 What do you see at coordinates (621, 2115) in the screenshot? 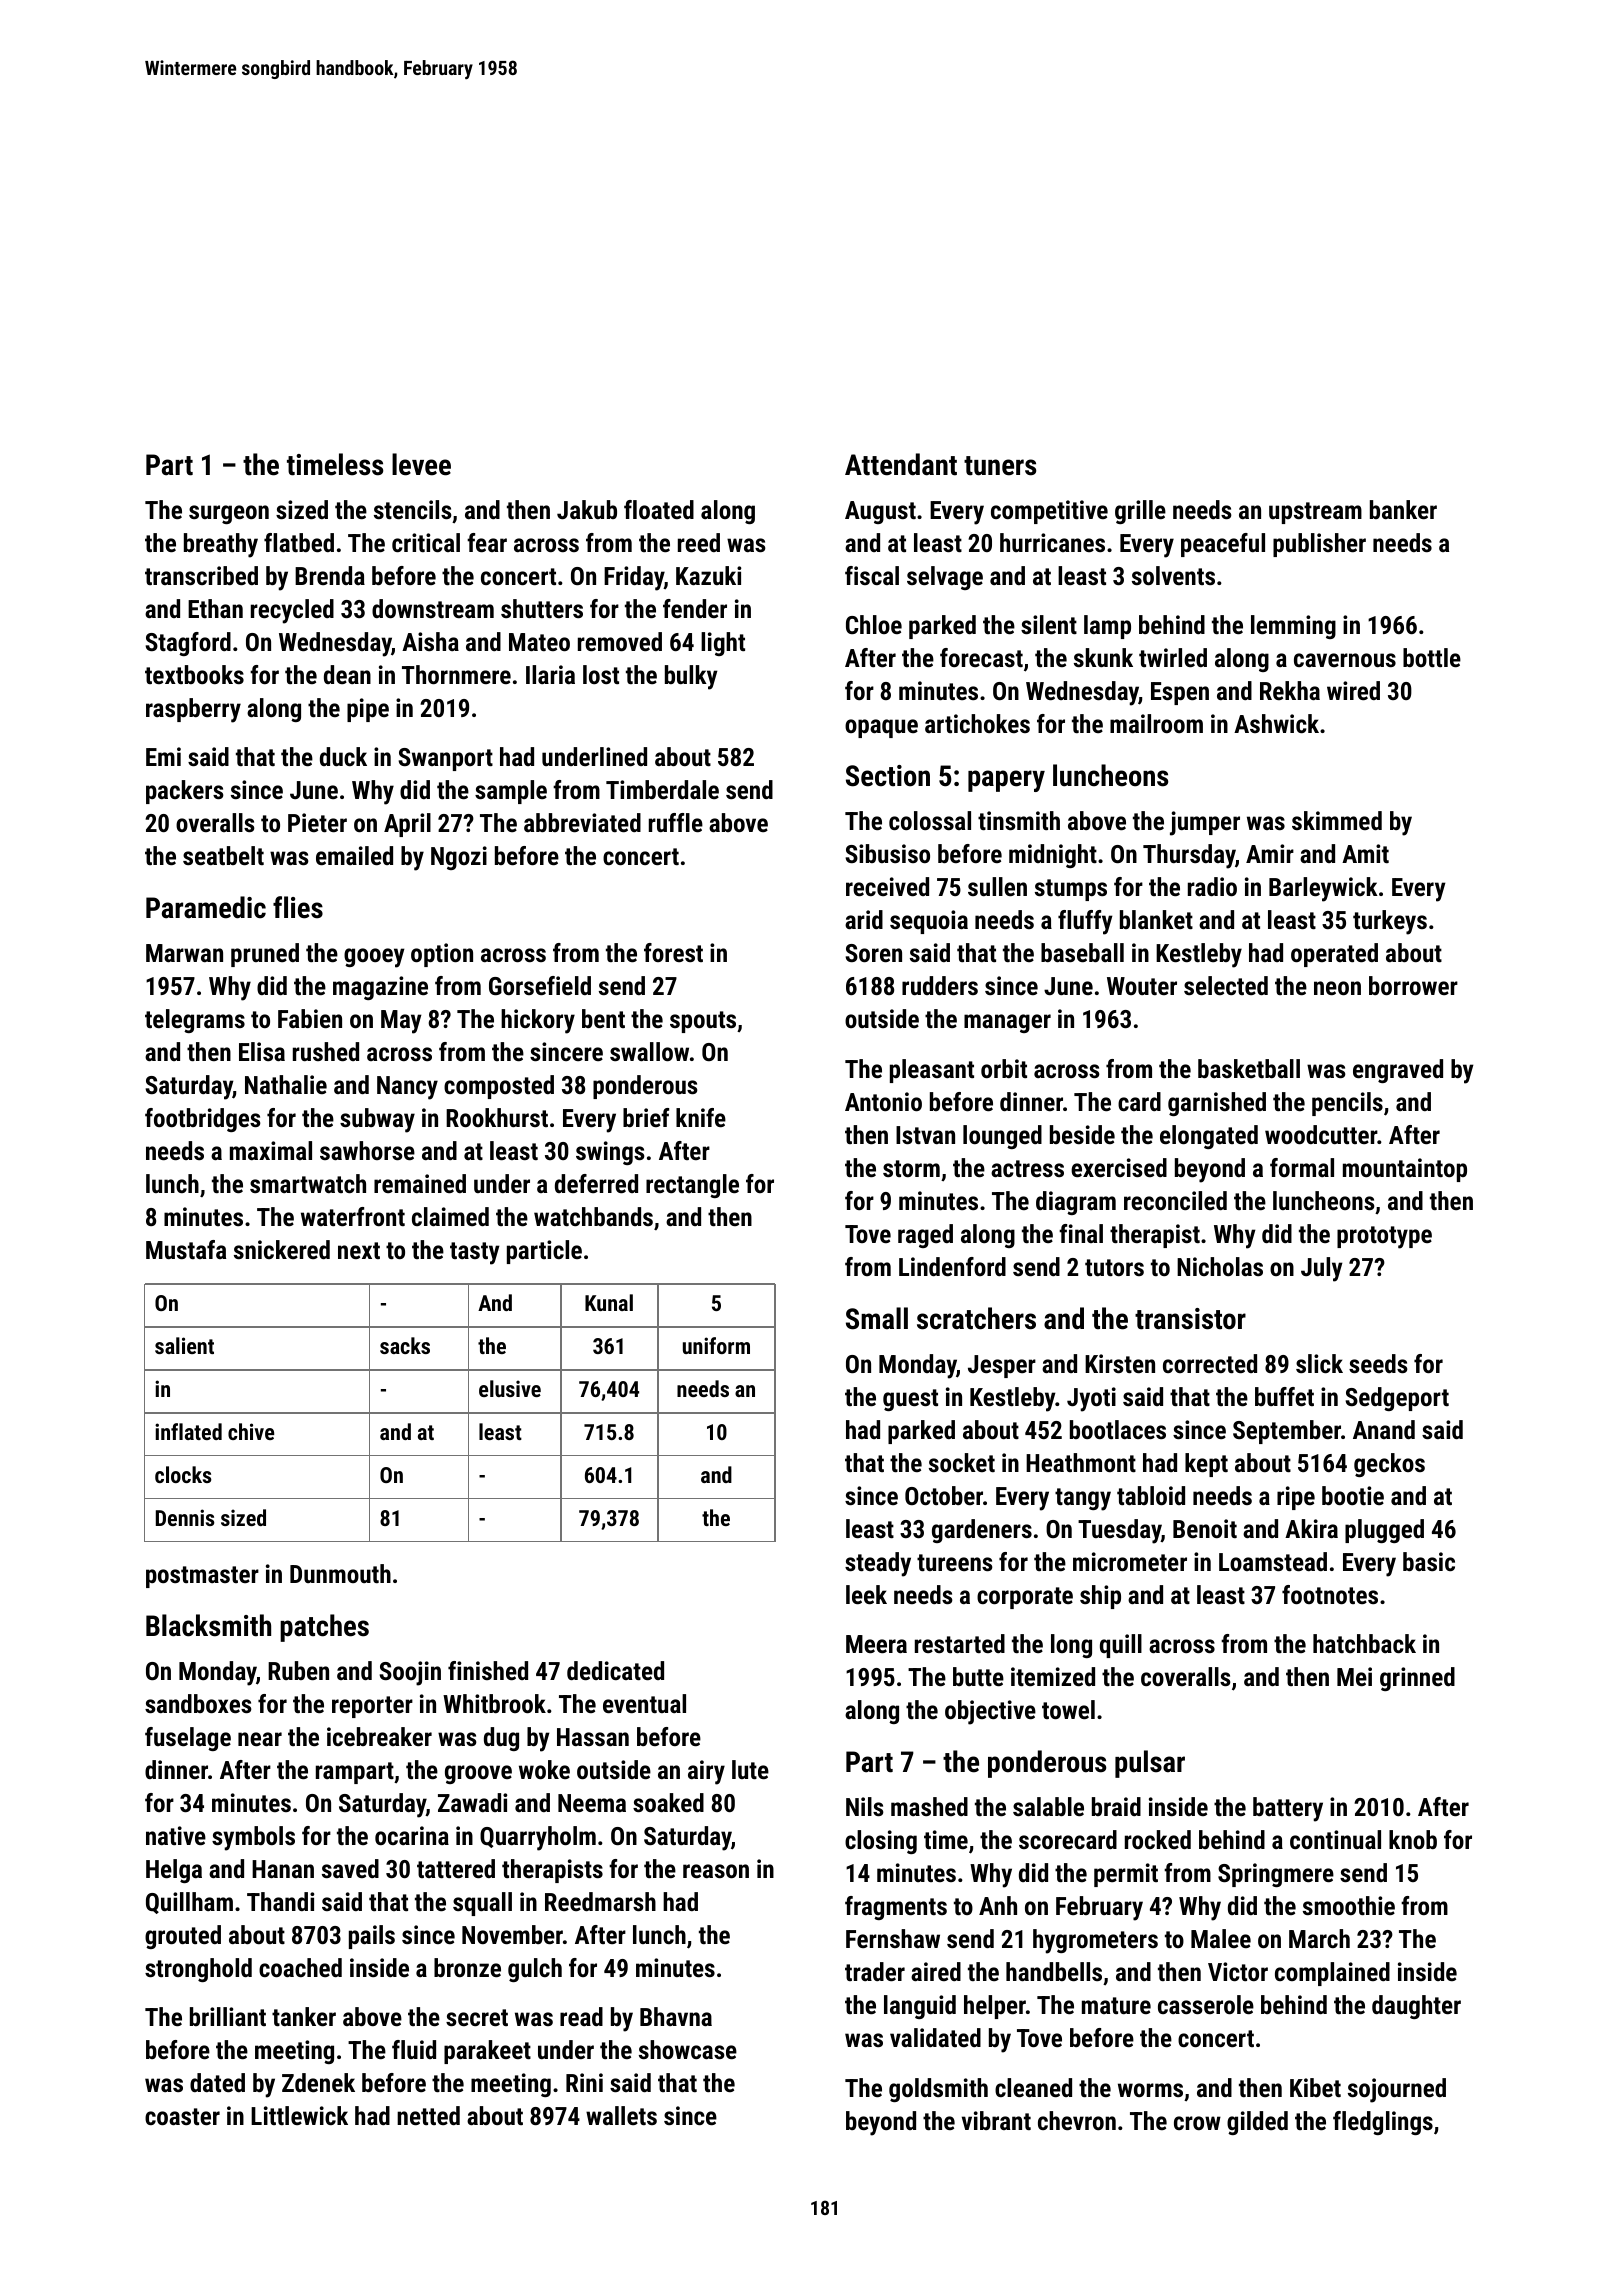
I see `wallets` at bounding box center [621, 2115].
